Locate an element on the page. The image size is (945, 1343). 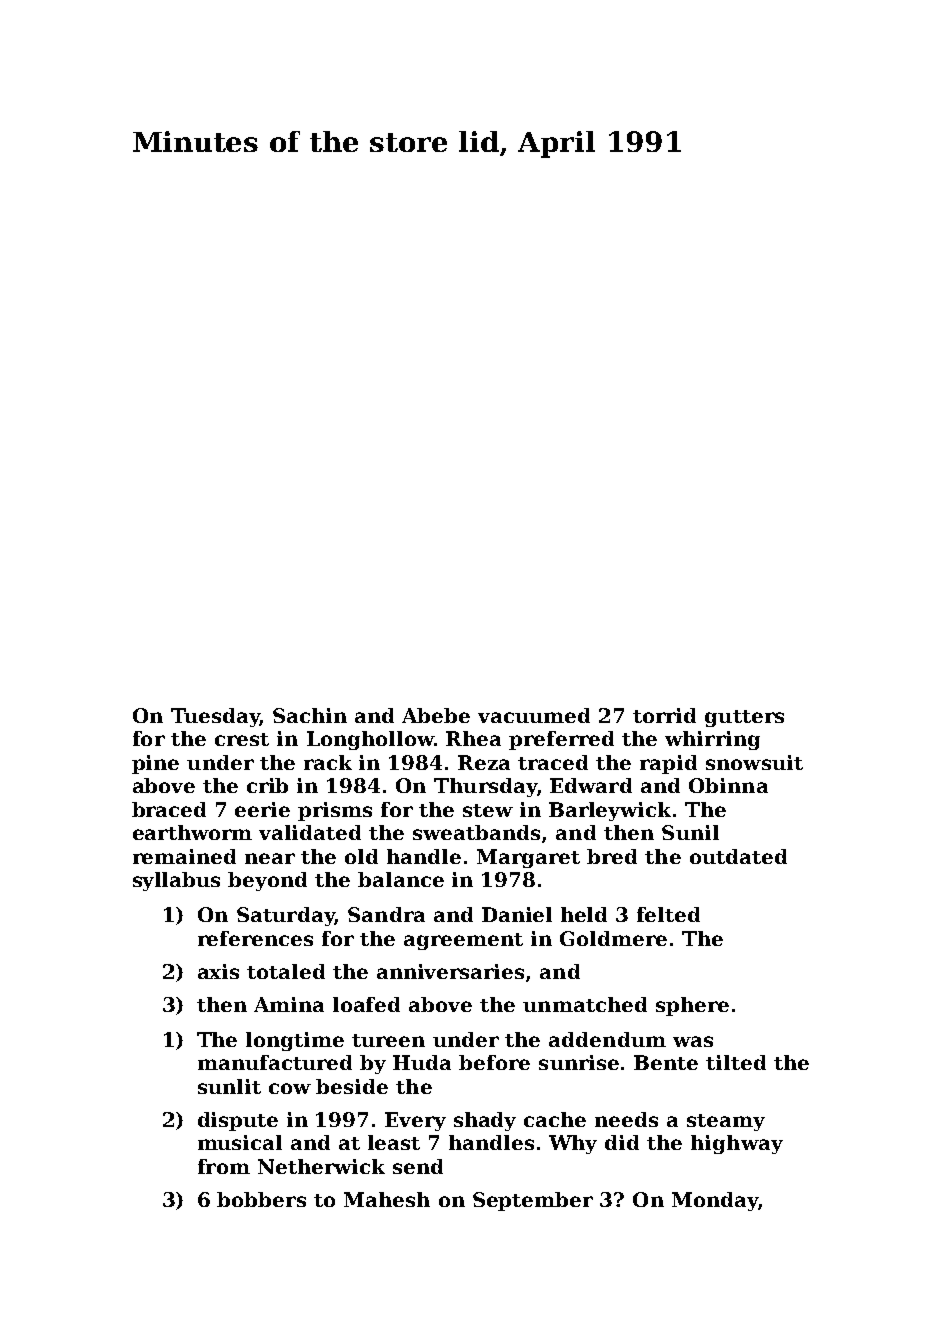
stew is located at coordinates (488, 810).
